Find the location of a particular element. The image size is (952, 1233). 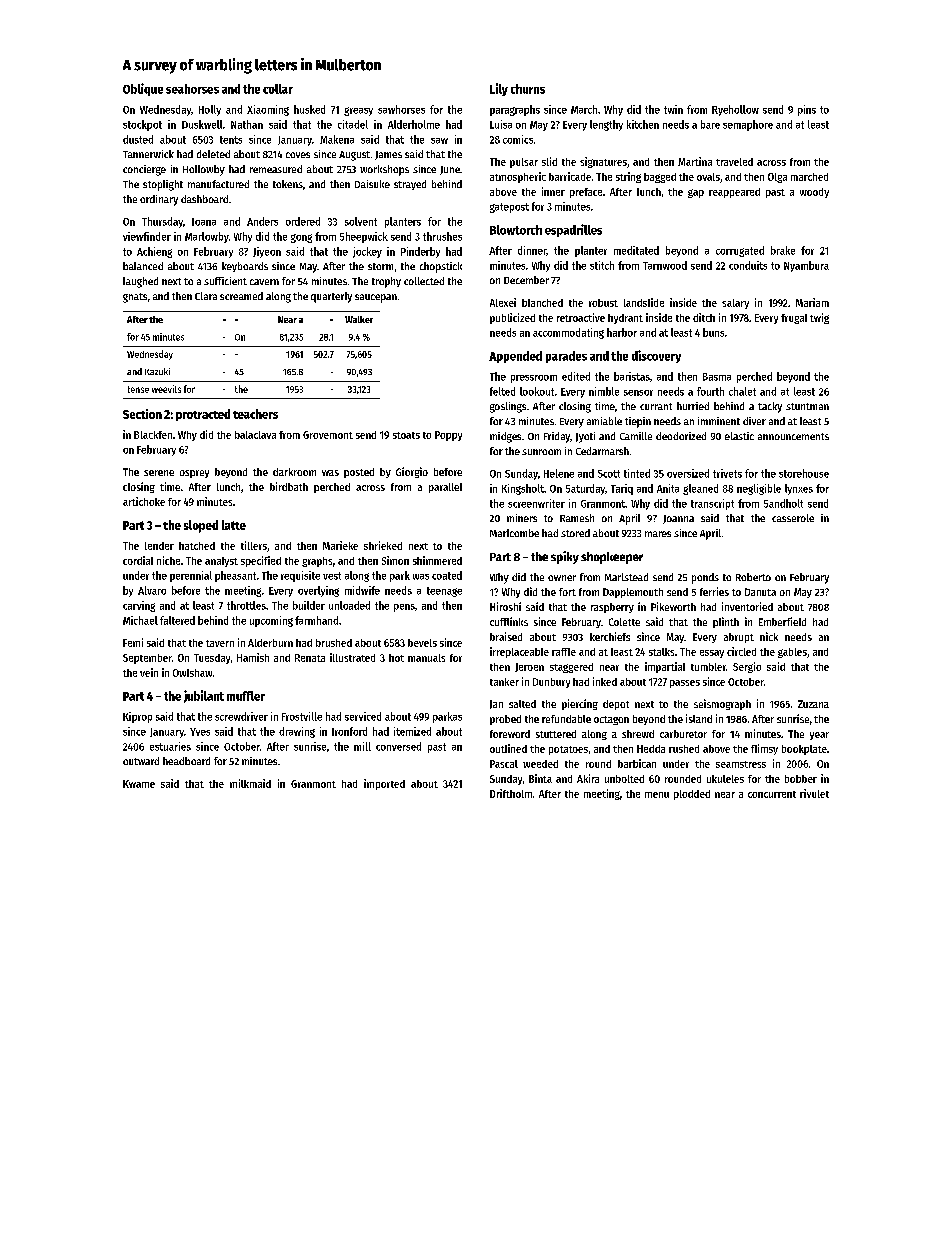

artichoke is located at coordinates (144, 501).
